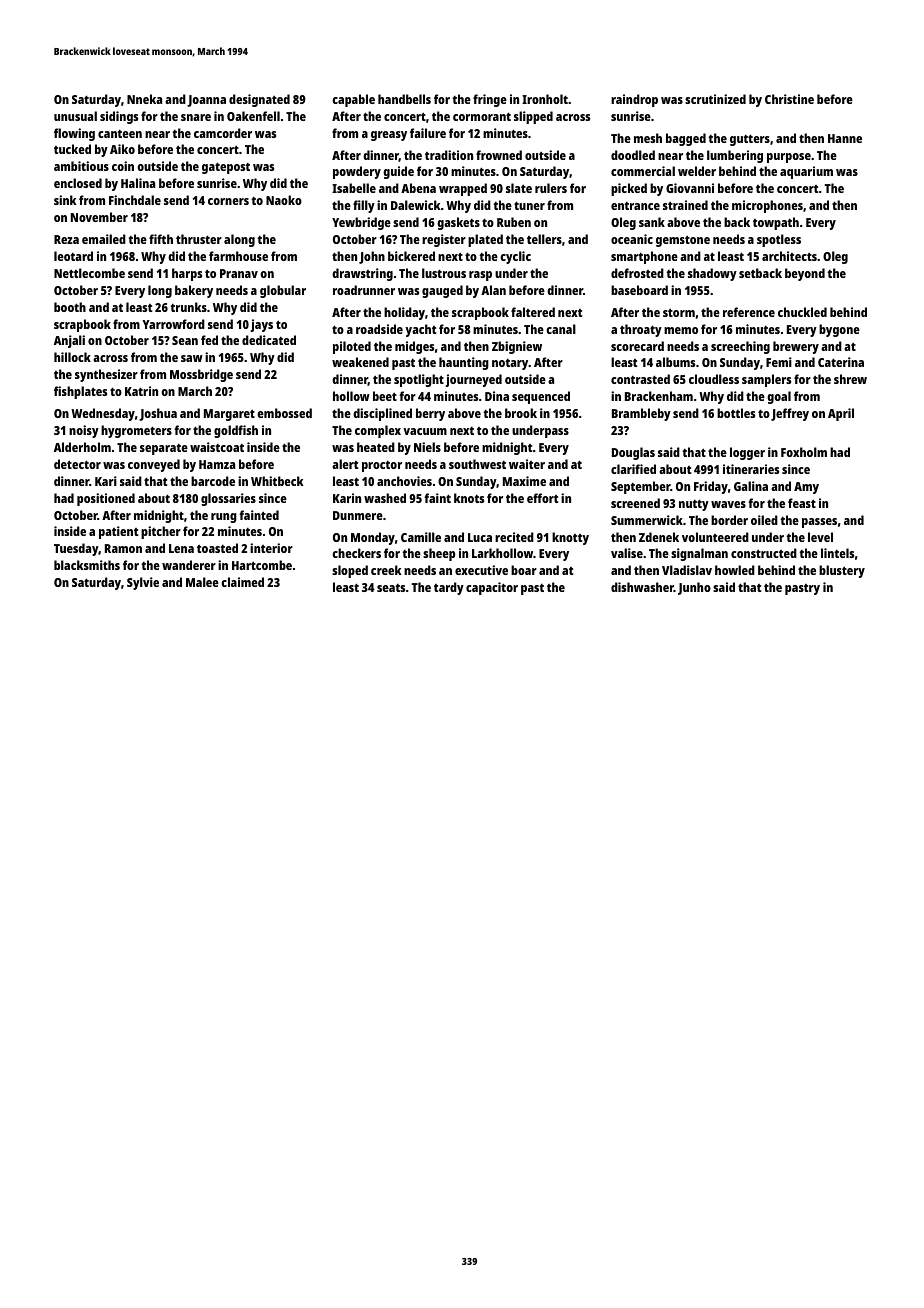  What do you see at coordinates (143, 583) in the screenshot?
I see `Sylvie` at bounding box center [143, 583].
